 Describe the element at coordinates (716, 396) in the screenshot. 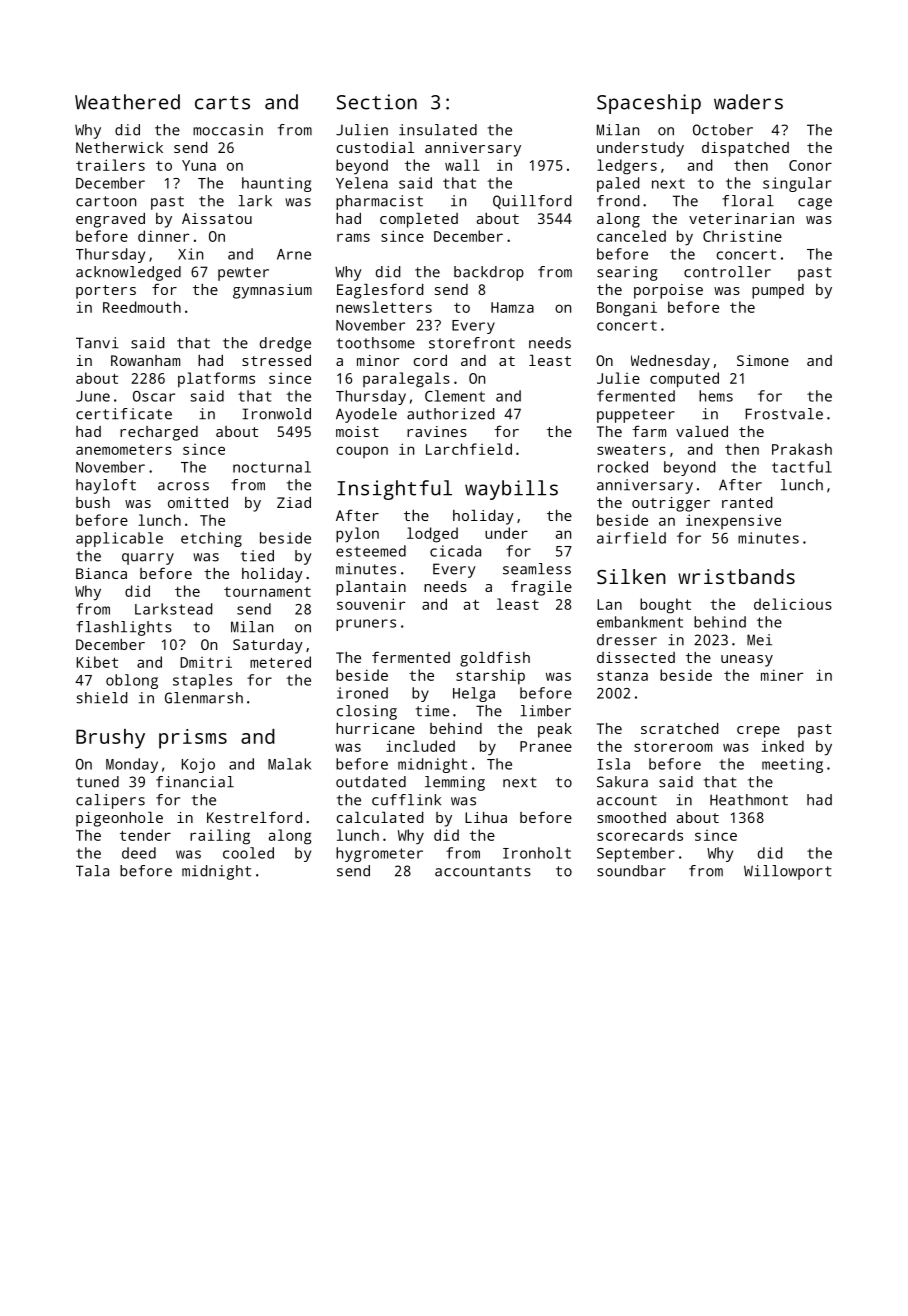

I see `hems` at that location.
